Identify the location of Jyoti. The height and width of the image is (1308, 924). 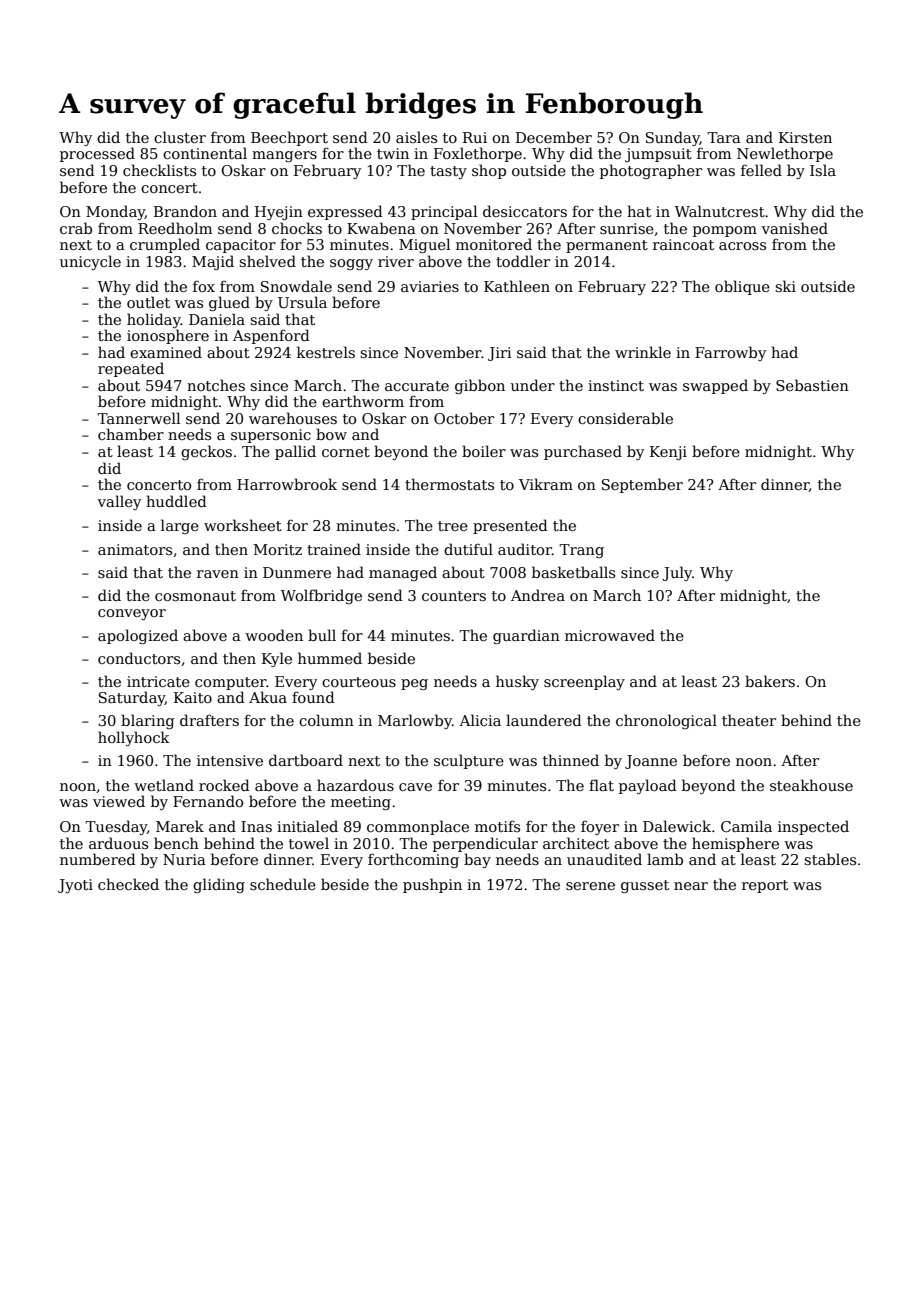
(75, 886).
